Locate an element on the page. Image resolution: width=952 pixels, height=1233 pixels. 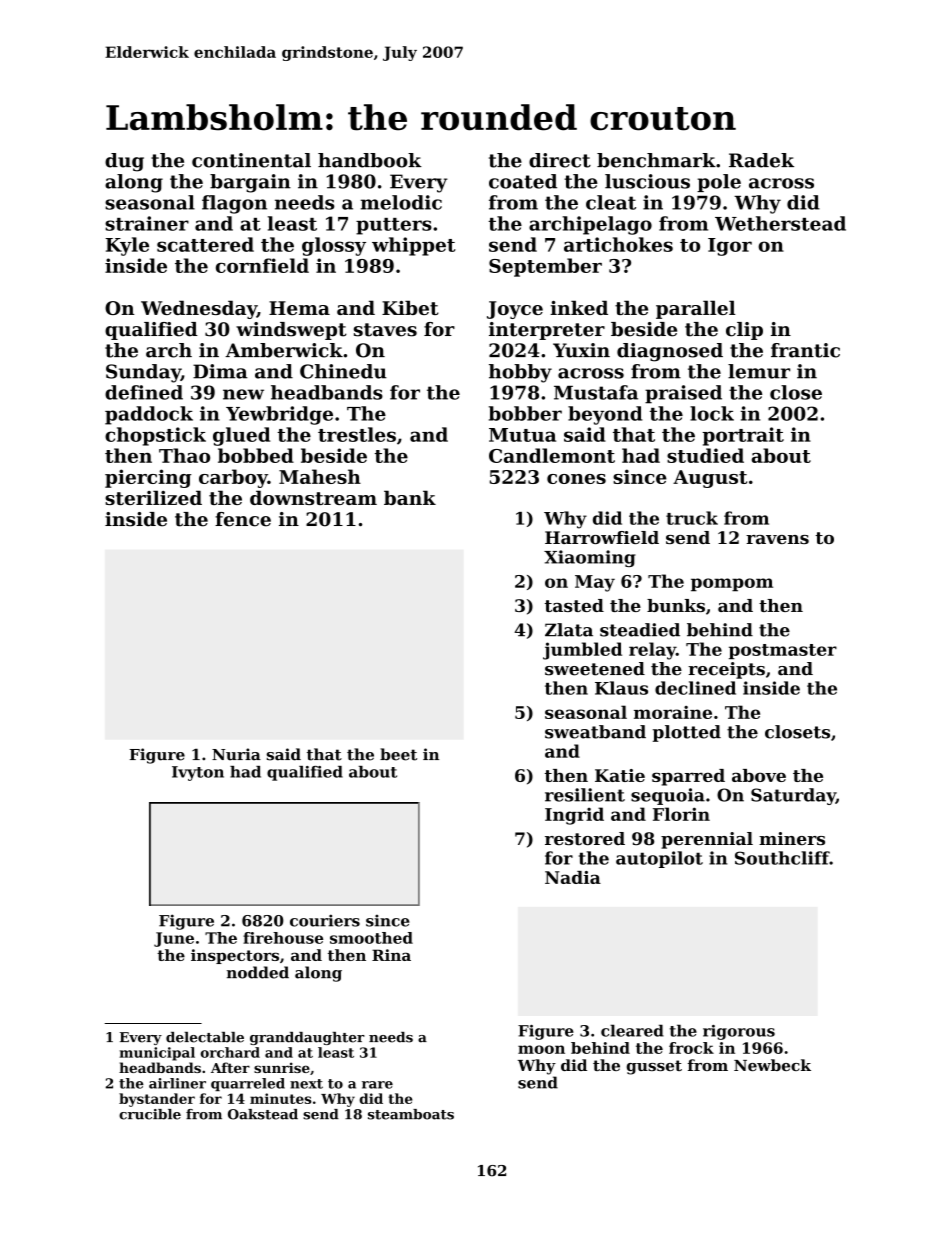
benchmark is located at coordinates (656, 160).
